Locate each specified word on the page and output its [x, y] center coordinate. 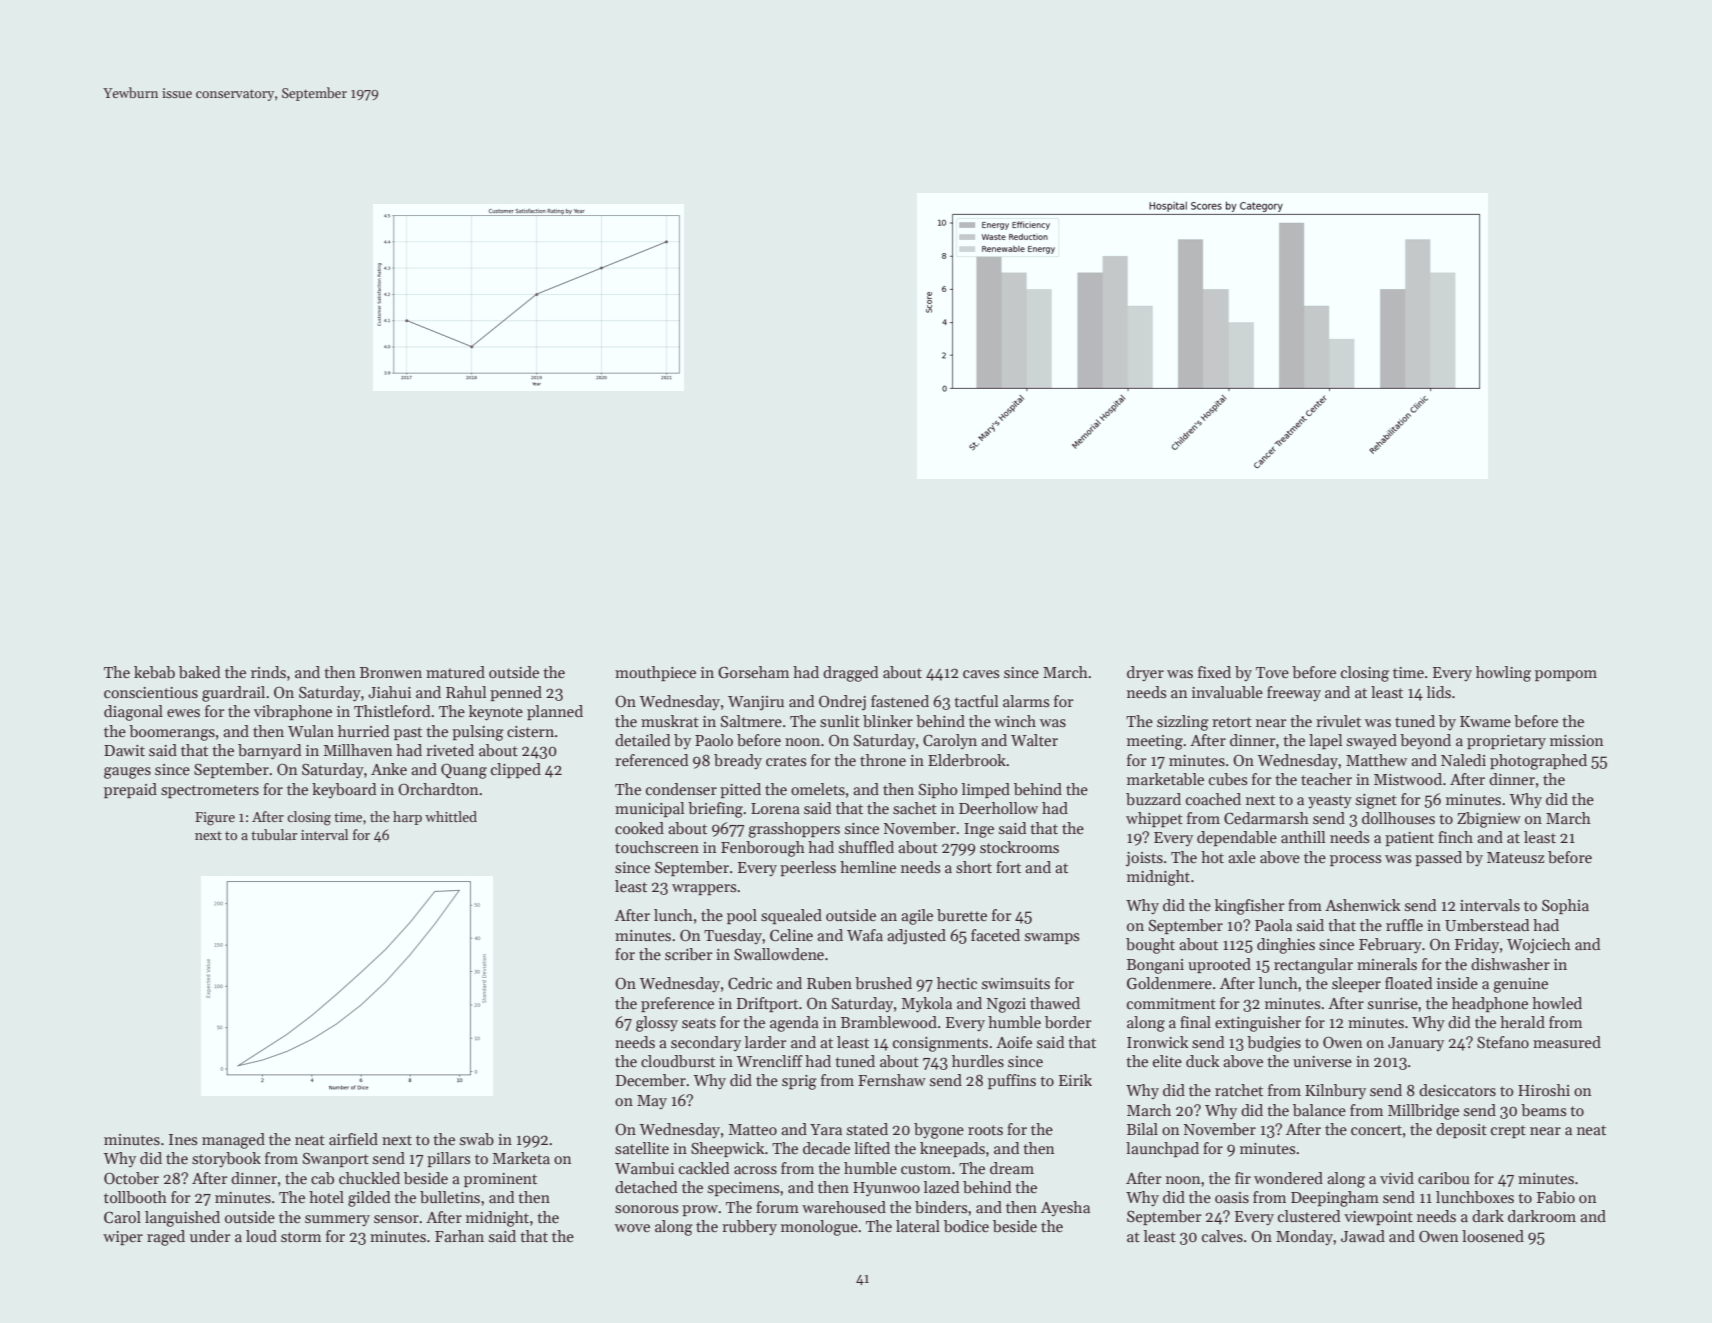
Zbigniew [1489, 820]
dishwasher [1510, 964]
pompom [1566, 675]
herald [1522, 1022]
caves [981, 674]
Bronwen [391, 672]
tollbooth [135, 1197]
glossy [657, 1024]
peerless [808, 868]
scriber [688, 954]
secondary [706, 1043]
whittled [451, 816]
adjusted [916, 937]
